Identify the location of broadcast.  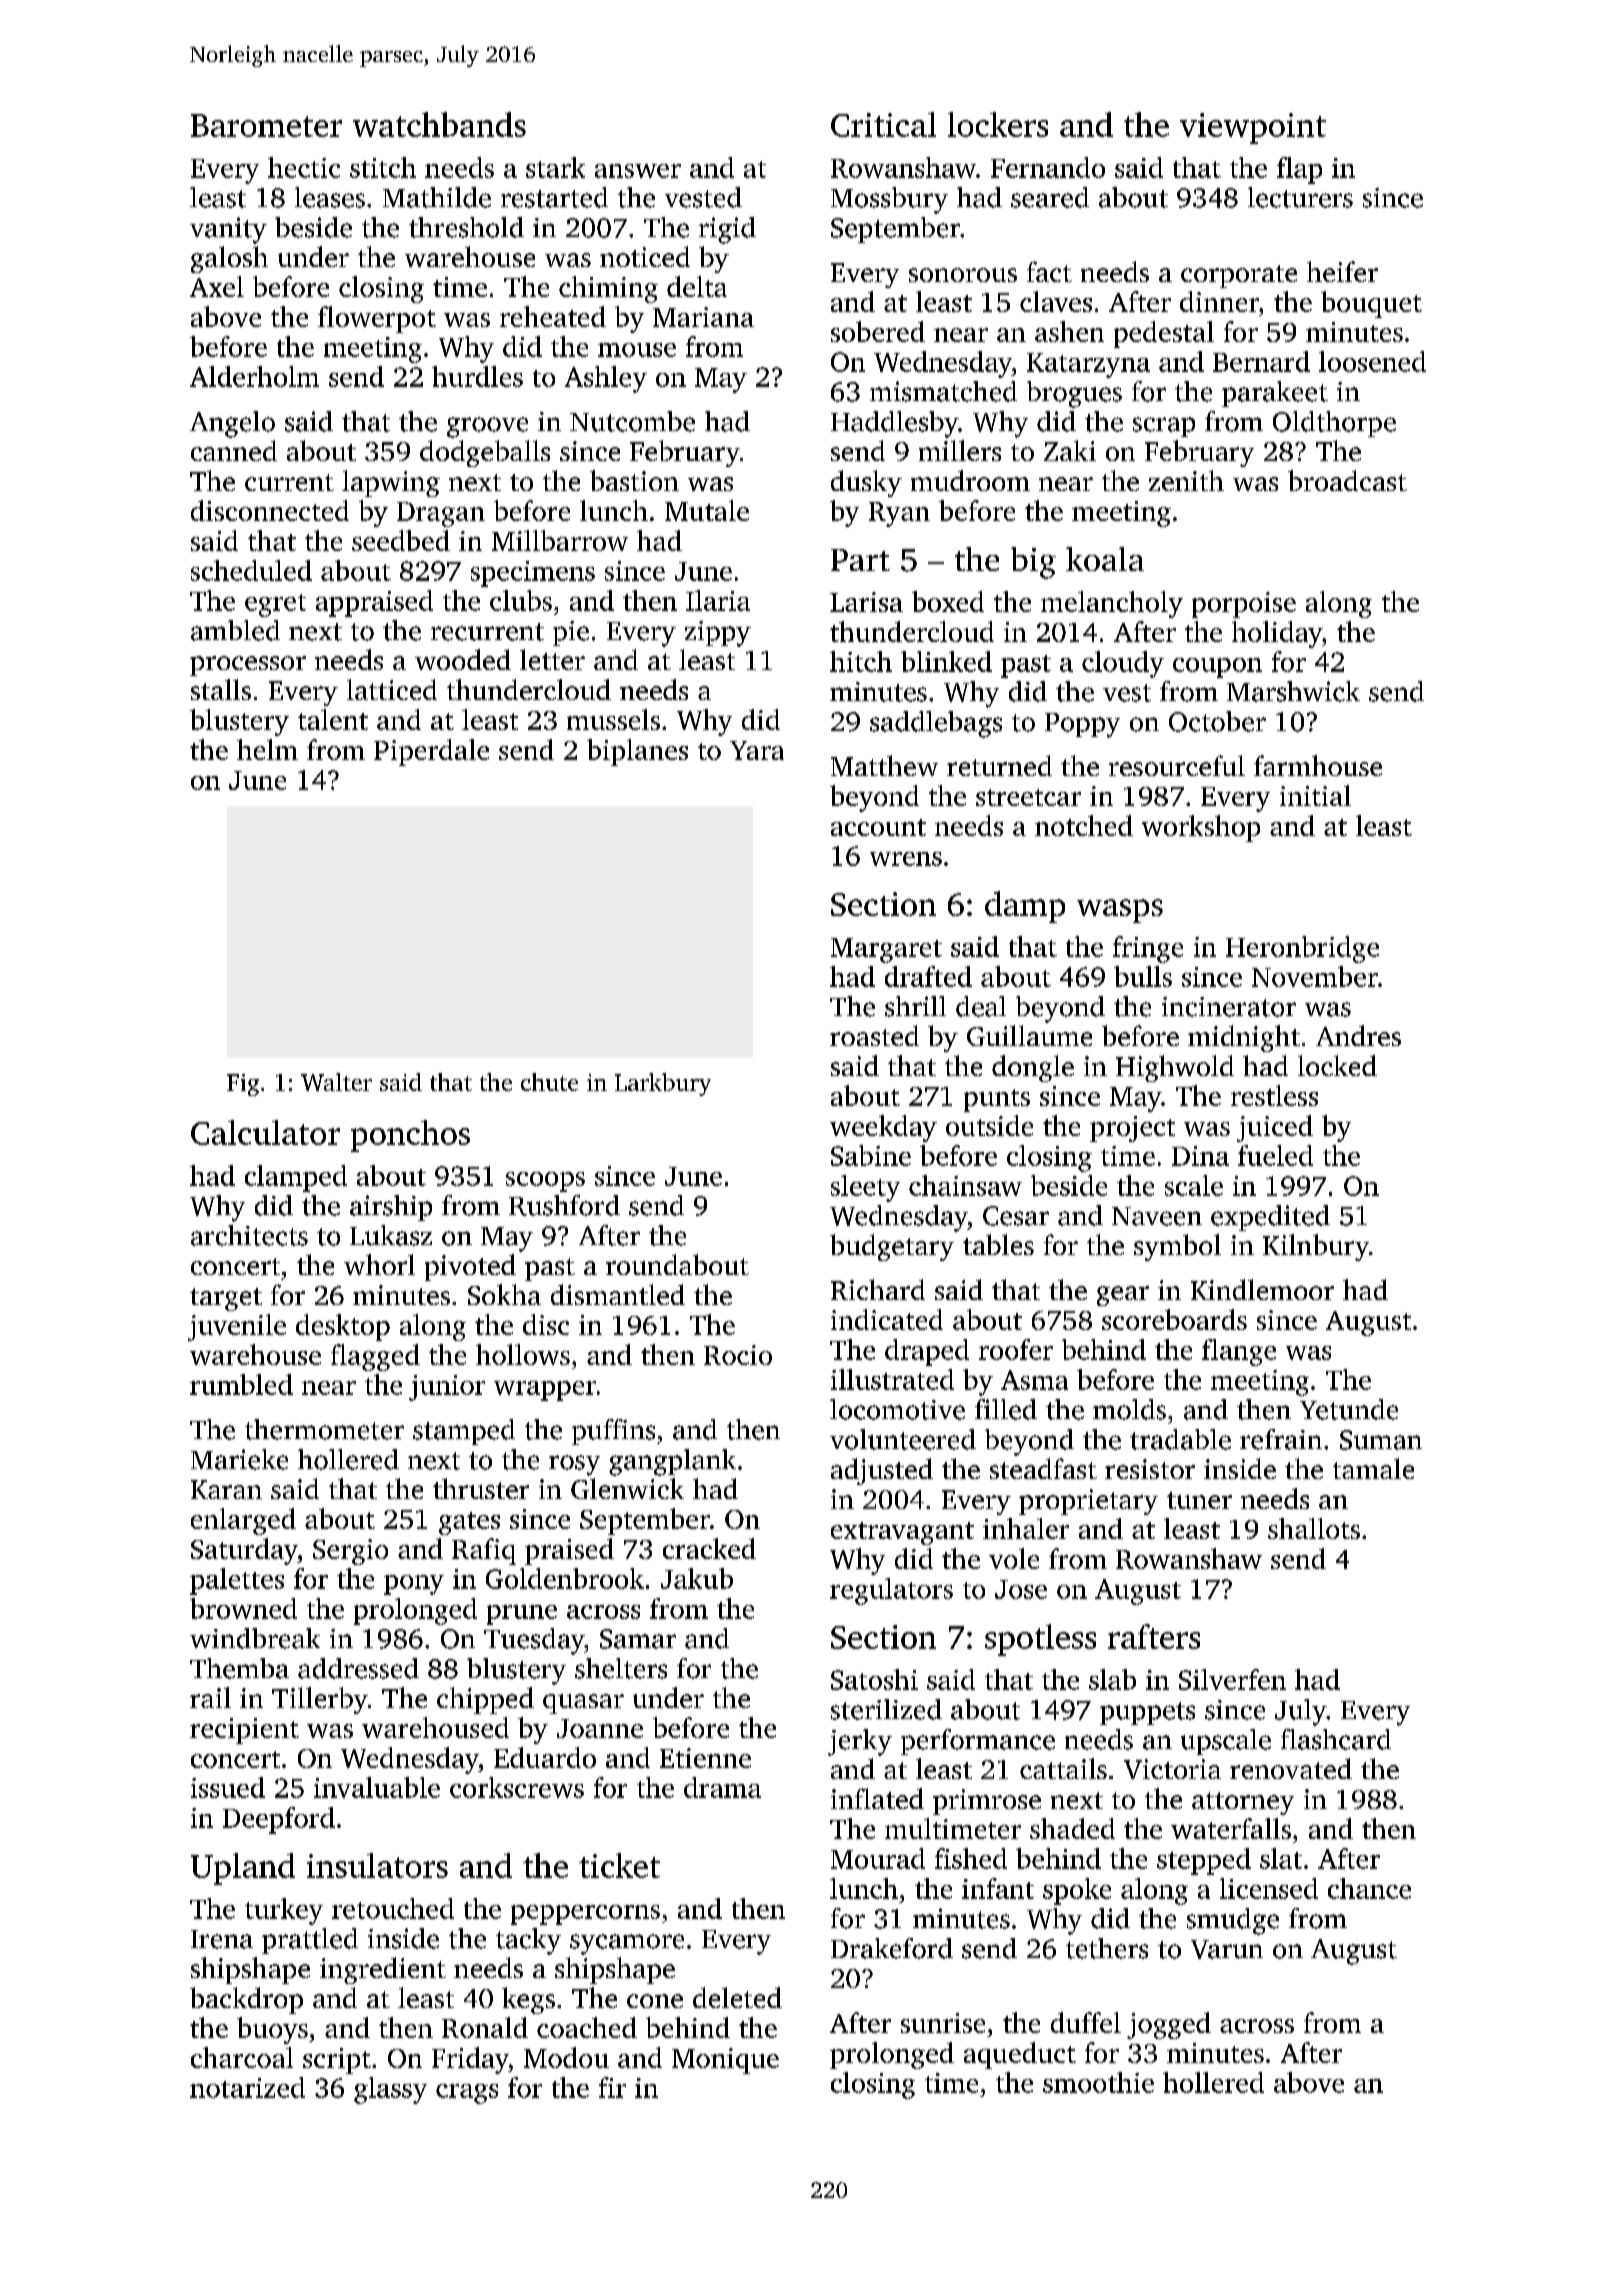
(1347, 480).
